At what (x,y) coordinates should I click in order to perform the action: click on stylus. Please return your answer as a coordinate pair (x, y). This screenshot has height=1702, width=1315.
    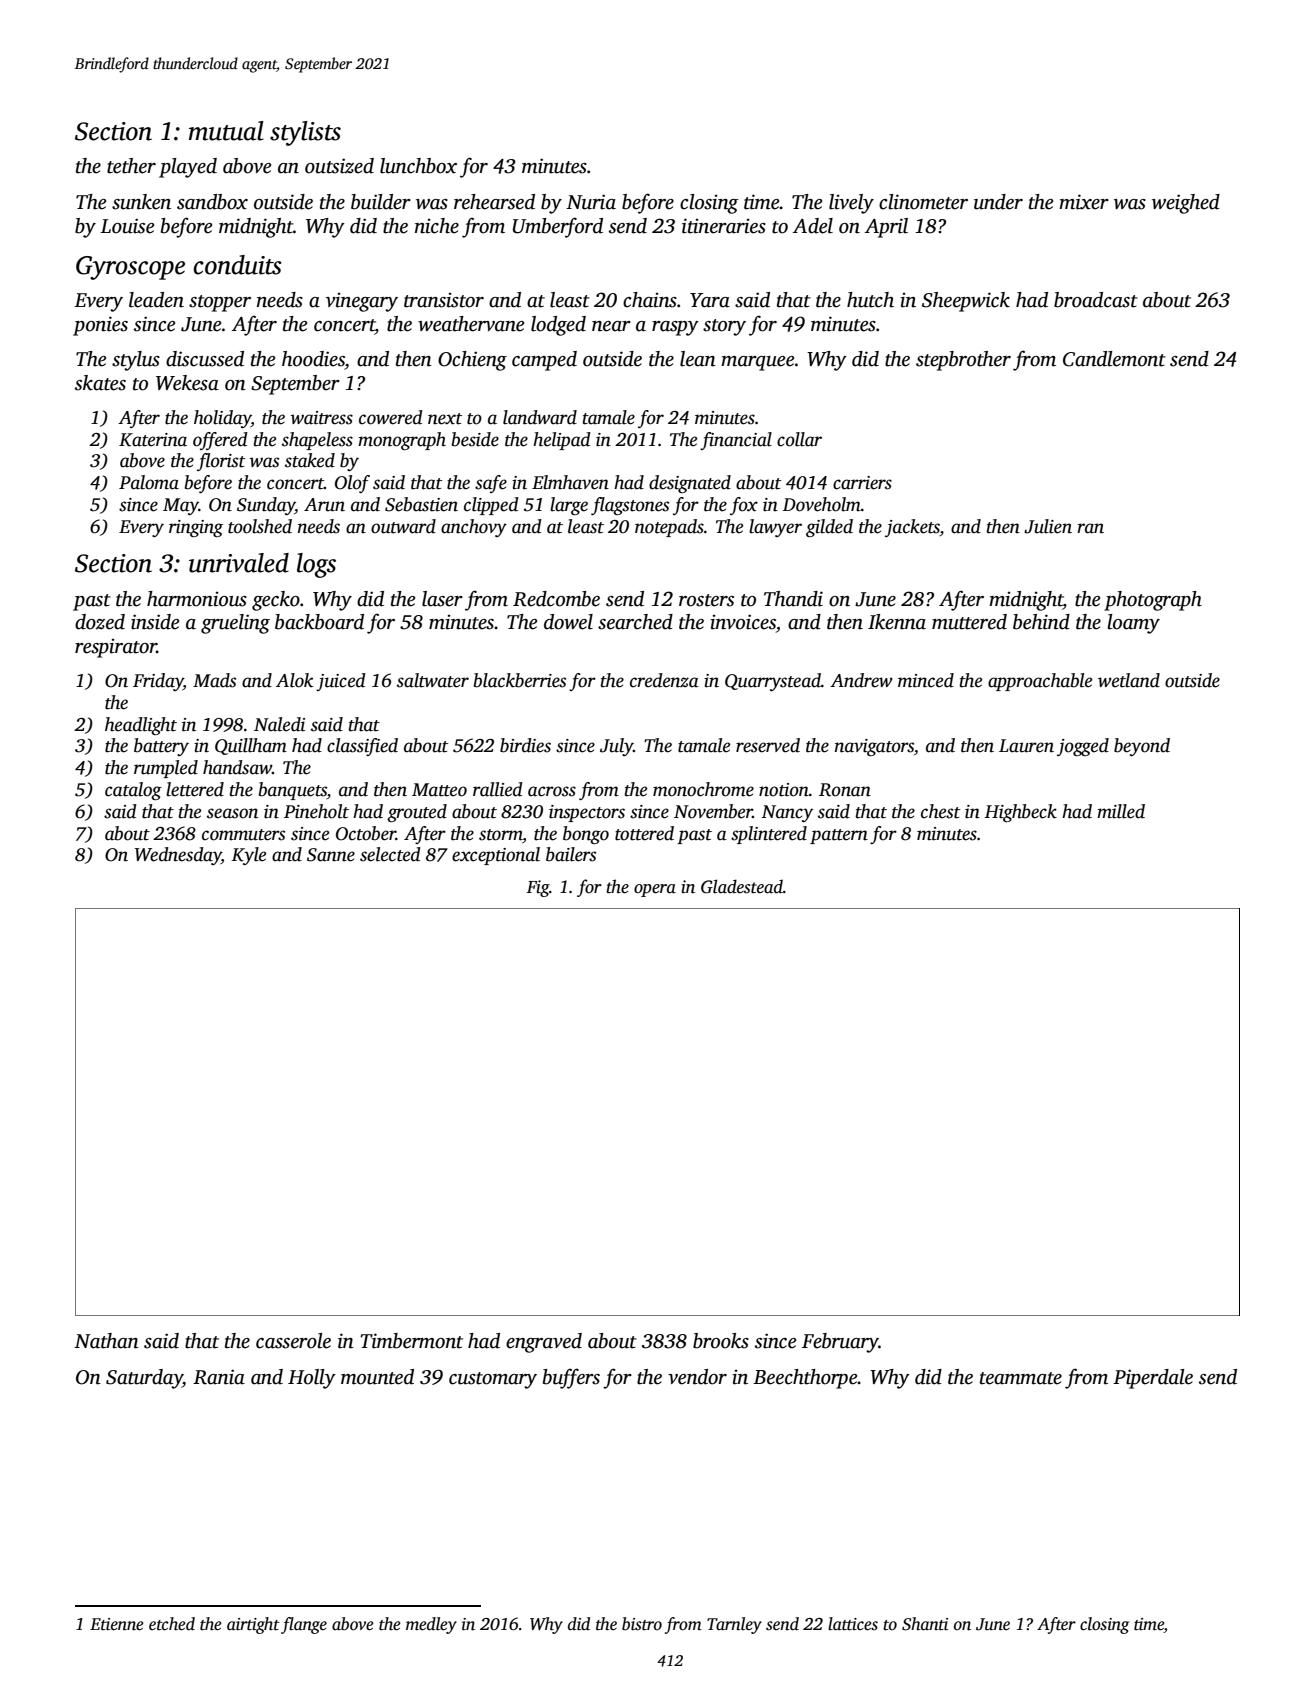
    Looking at the image, I should click on (136, 361).
